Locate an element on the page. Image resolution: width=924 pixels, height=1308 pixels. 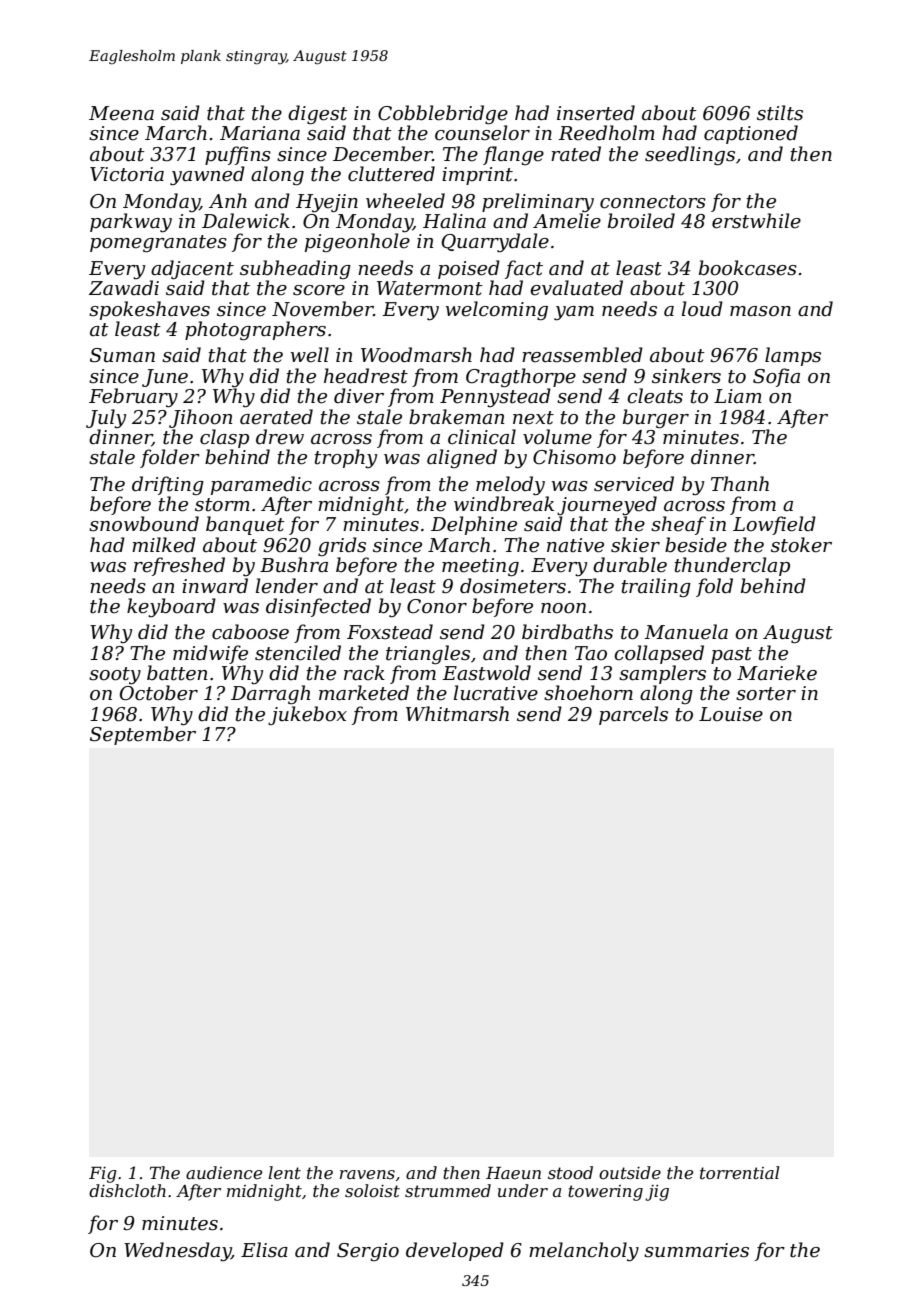
ravens is located at coordinates (367, 1174).
